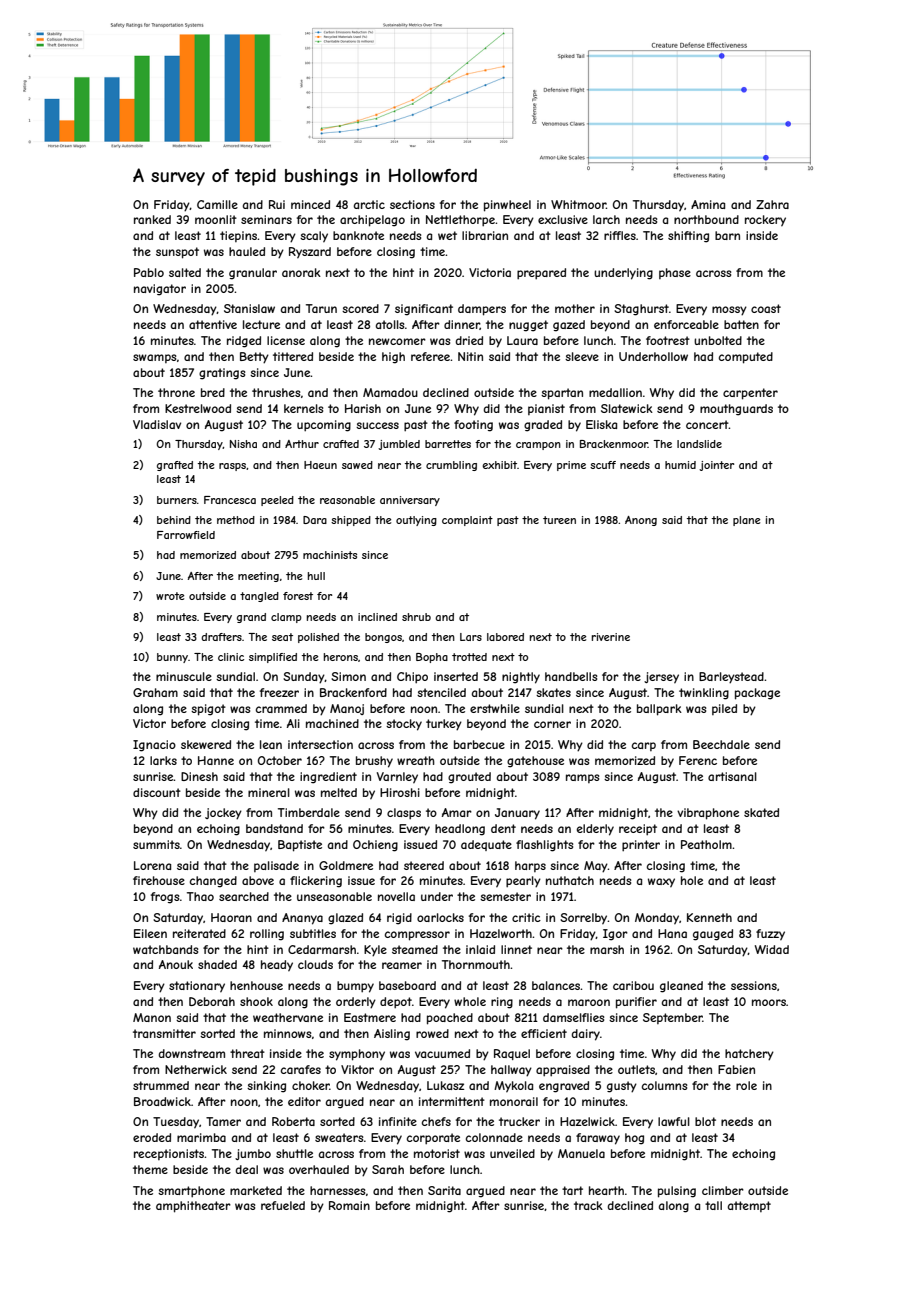  What do you see at coordinates (356, 1003) in the document?
I see `orderly` at bounding box center [356, 1003].
